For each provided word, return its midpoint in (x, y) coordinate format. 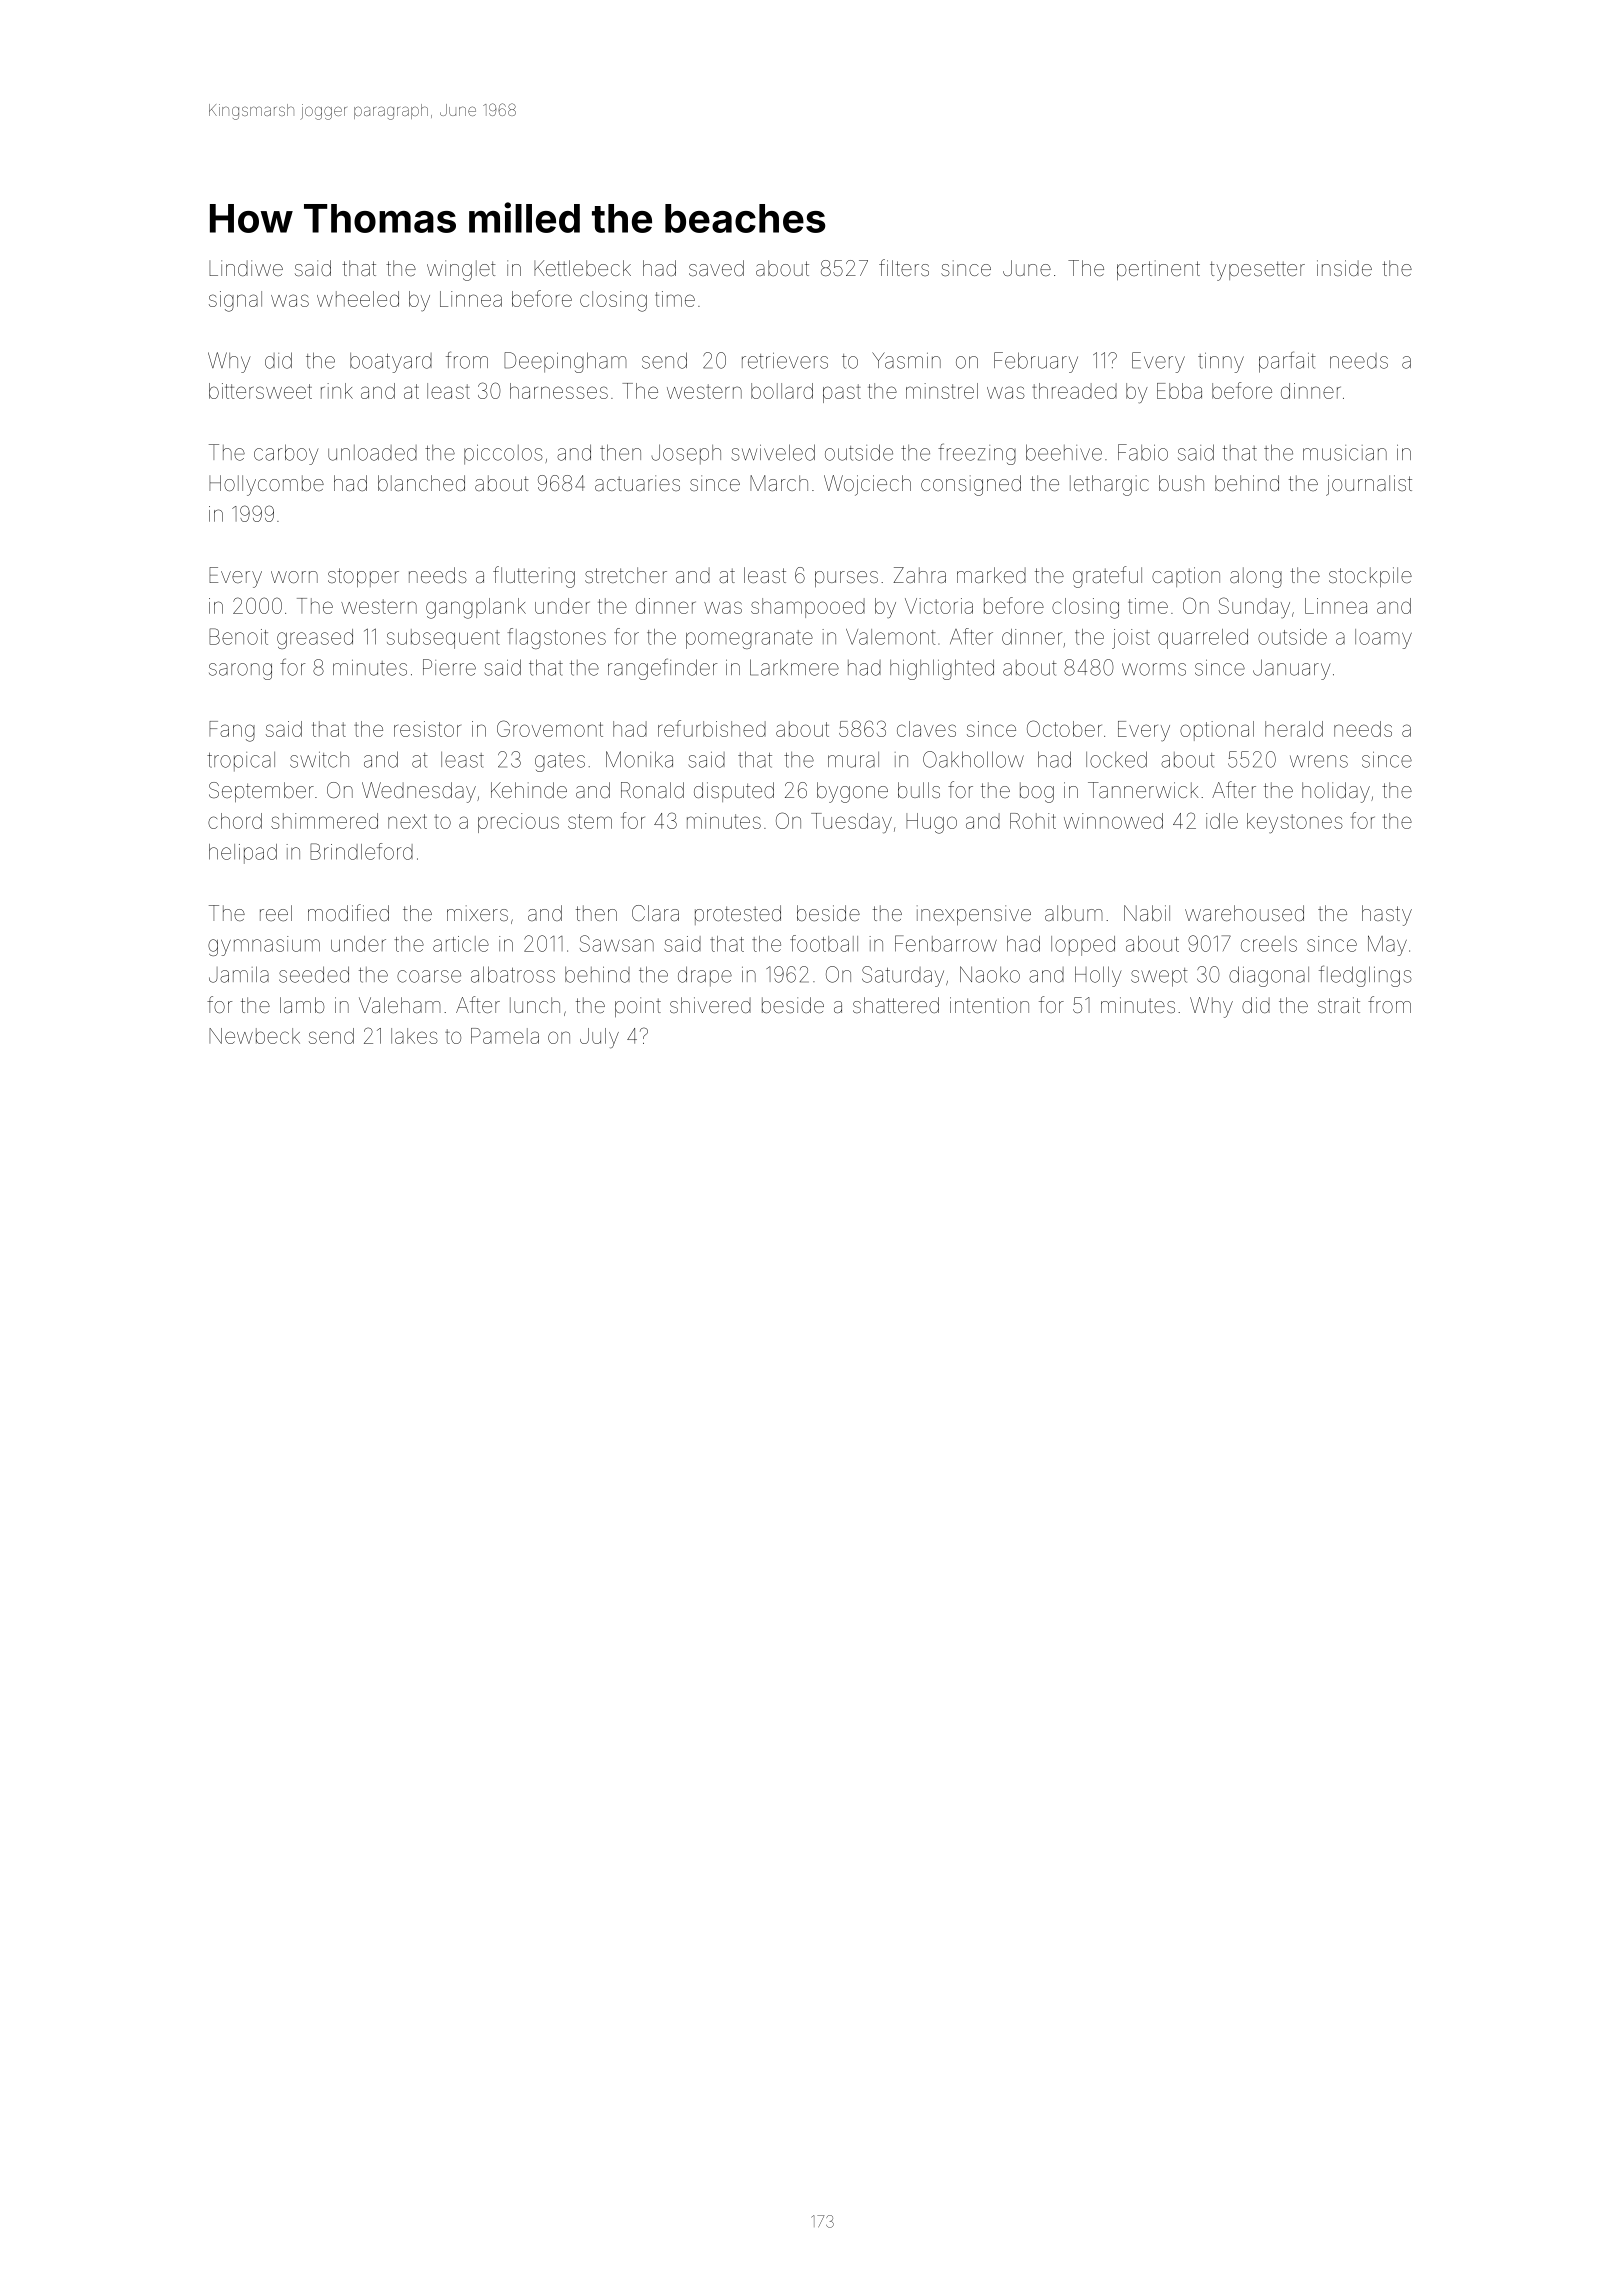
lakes (414, 1036)
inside (1344, 268)
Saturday (903, 976)
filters (904, 267)
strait (1339, 1005)
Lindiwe (246, 268)
